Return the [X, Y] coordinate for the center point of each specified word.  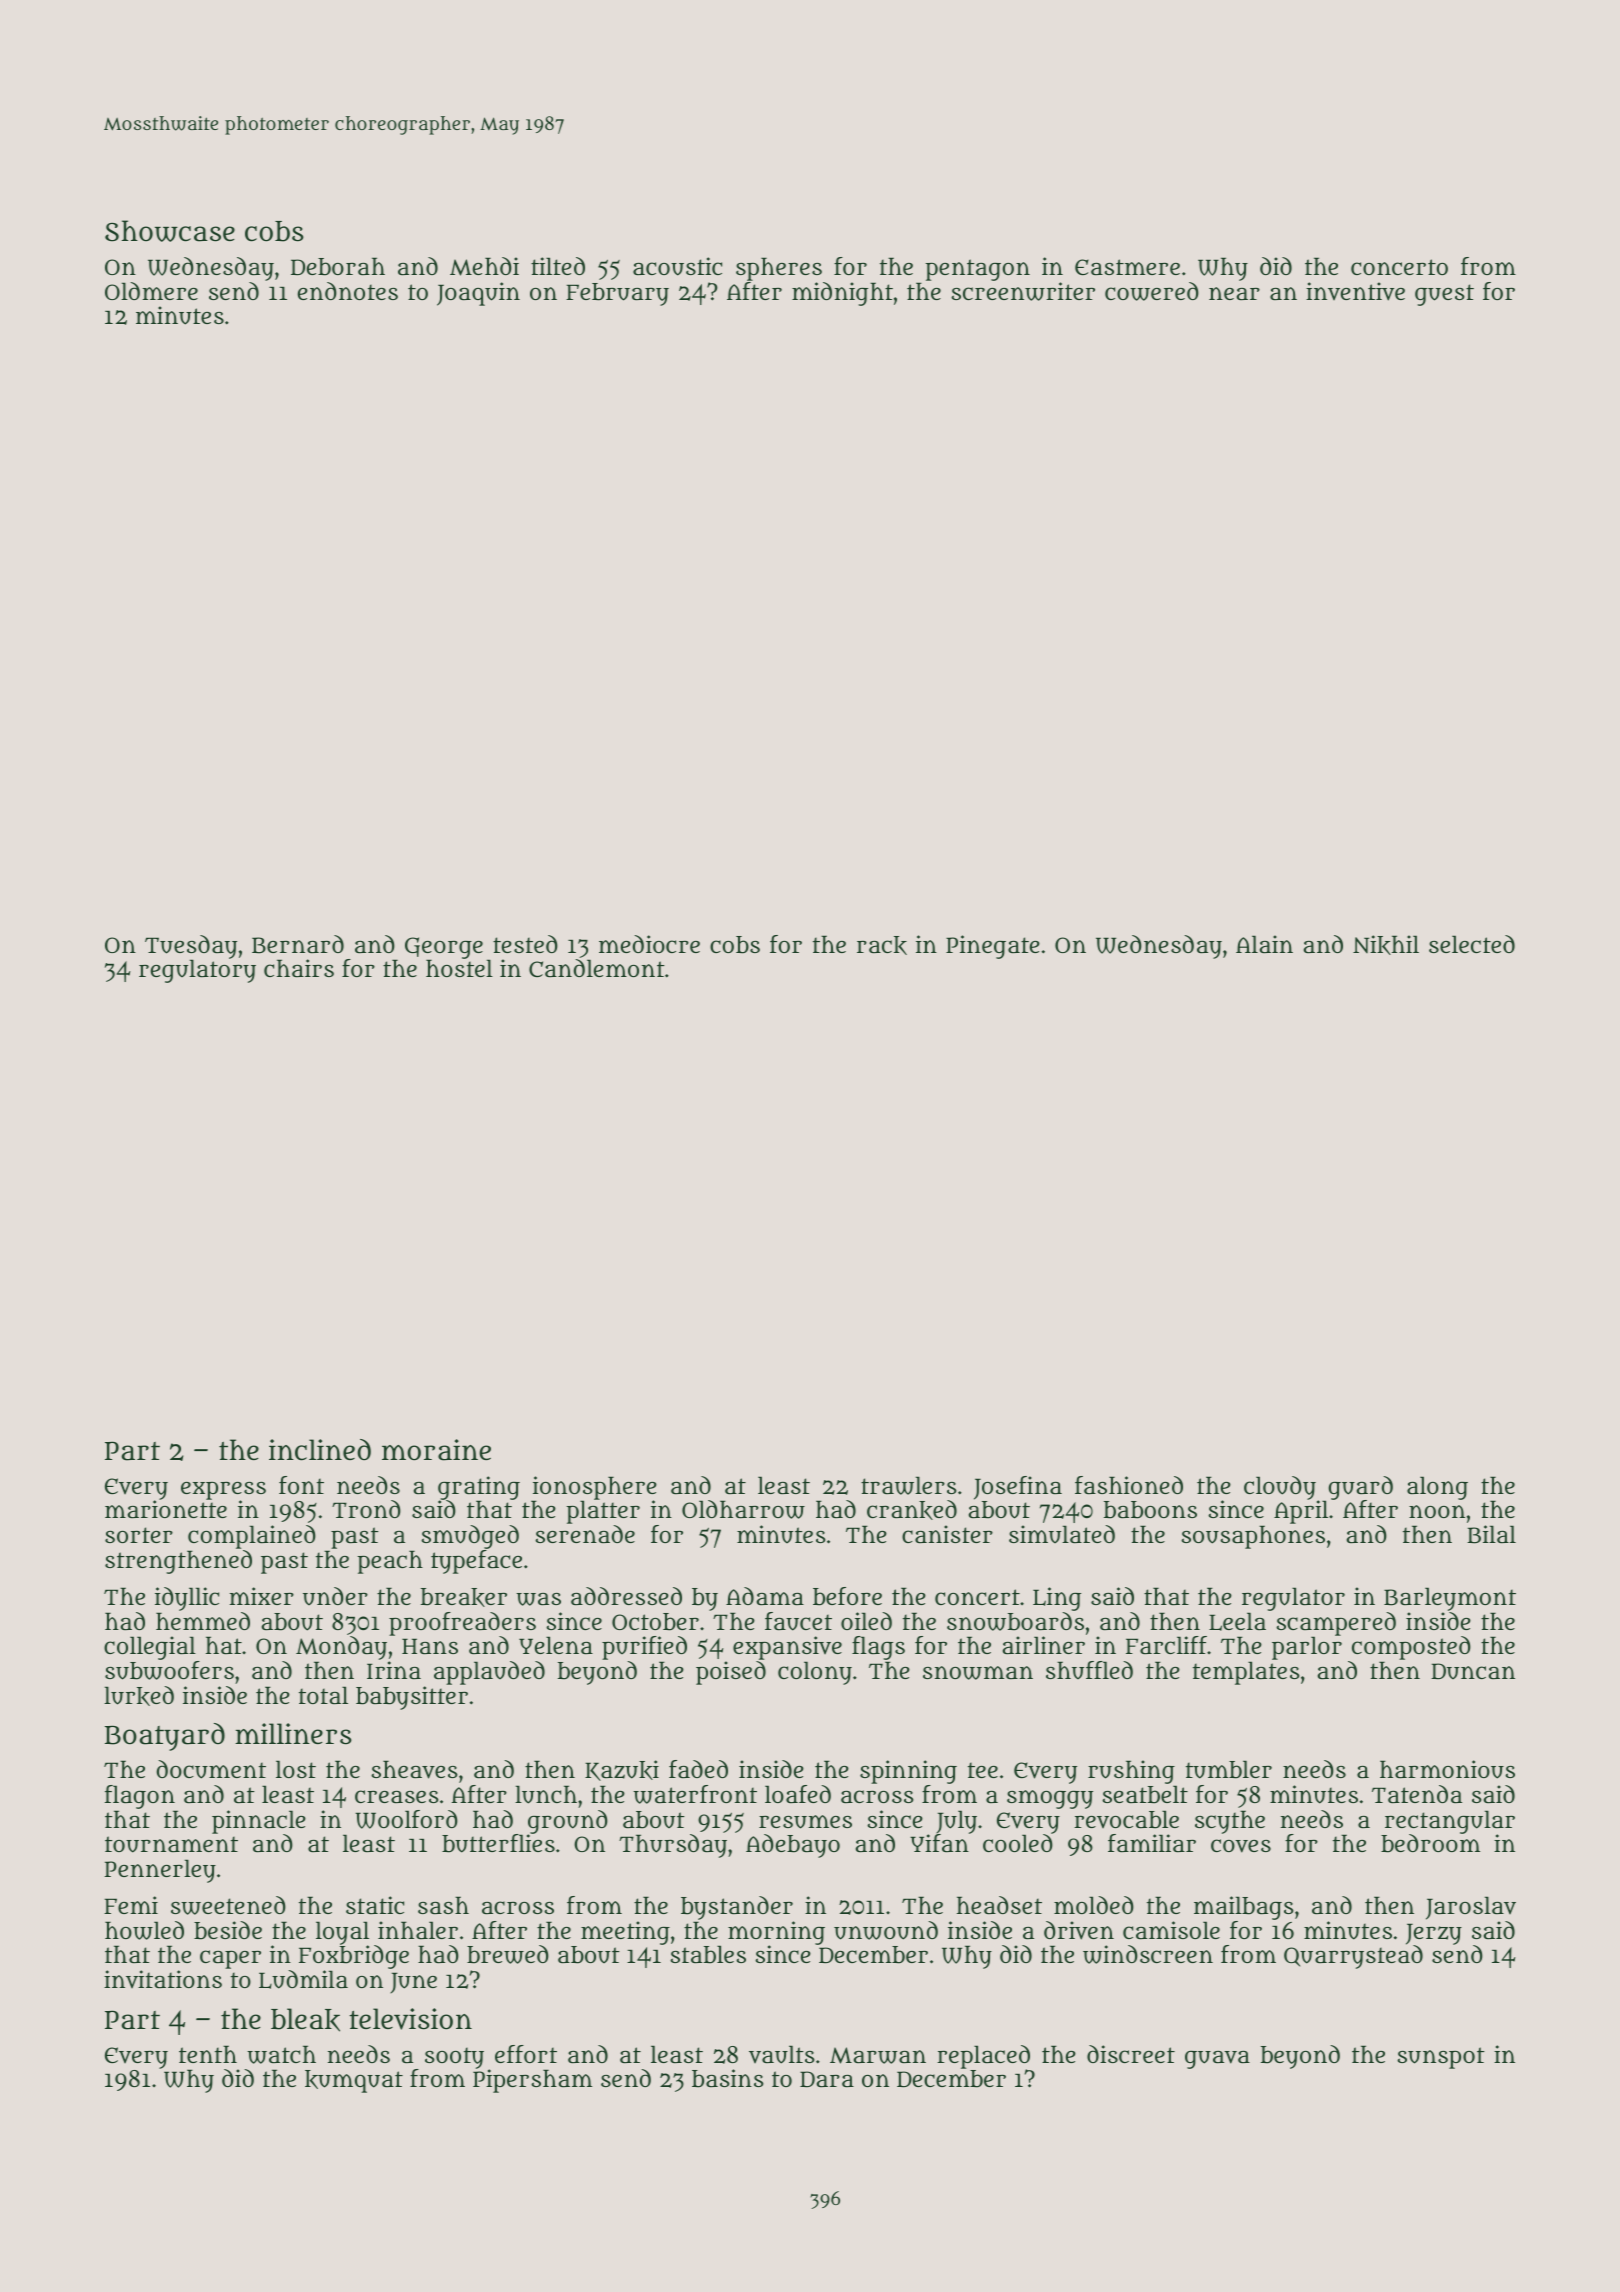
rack [882, 945]
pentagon [977, 270]
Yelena [556, 1645]
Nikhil [1386, 945]
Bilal [1491, 1534]
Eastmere [1127, 267]
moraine [436, 1450]
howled [144, 1930]
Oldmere [151, 291]
